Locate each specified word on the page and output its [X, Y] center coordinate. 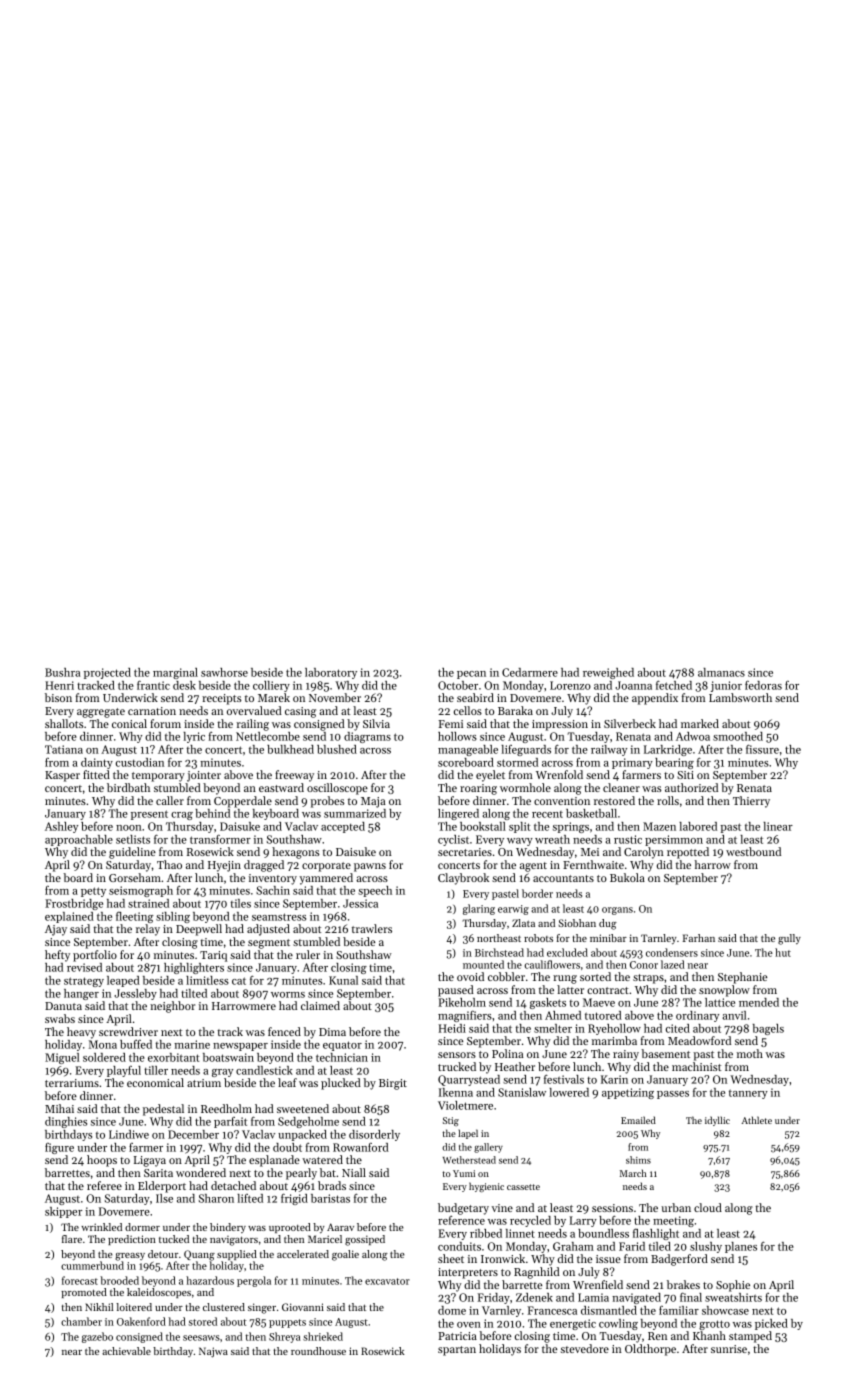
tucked [174, 1239]
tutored [603, 1015]
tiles [241, 903]
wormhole [525, 787]
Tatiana [64, 749]
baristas [330, 1198]
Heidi [452, 1028]
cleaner [621, 787]
